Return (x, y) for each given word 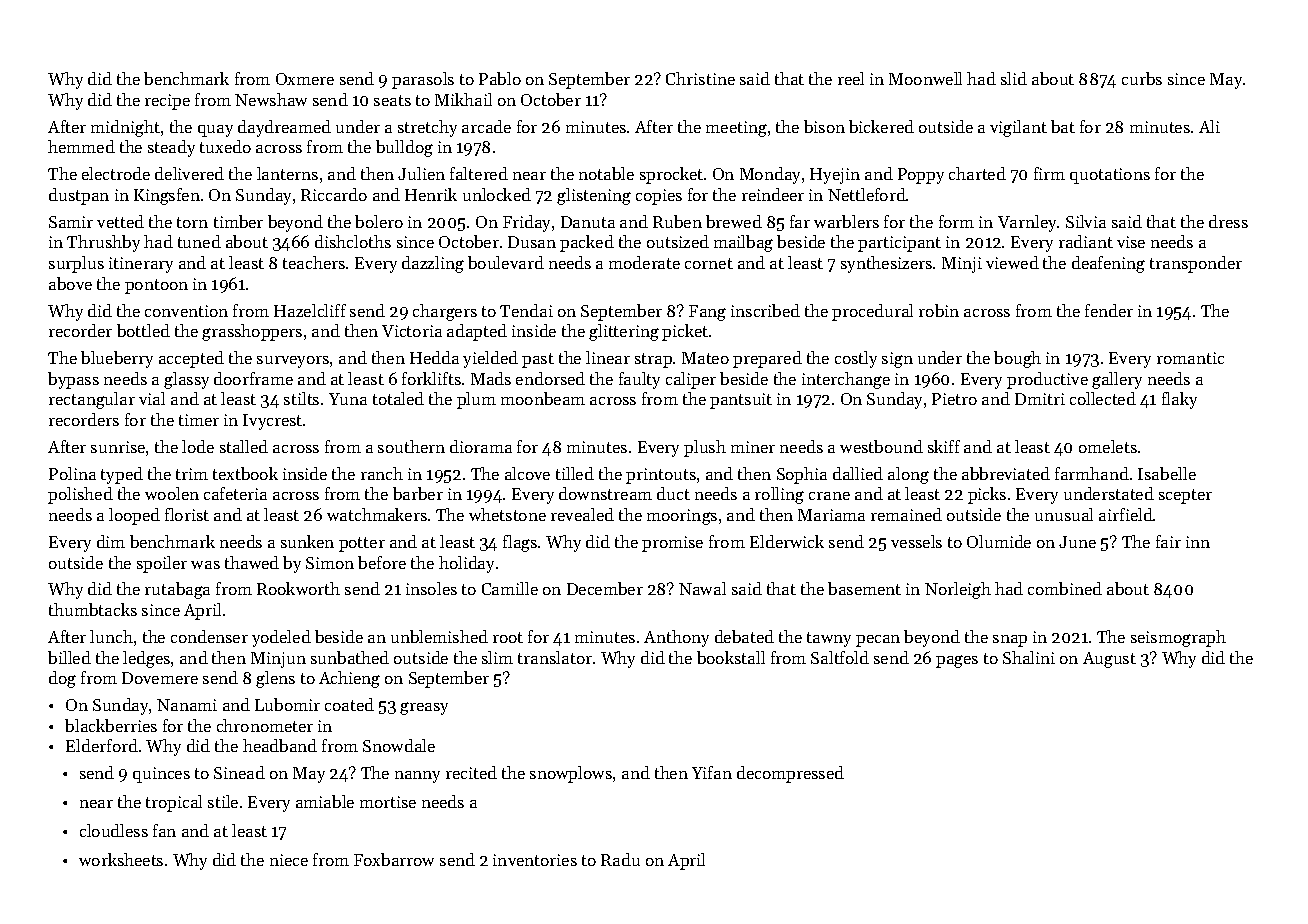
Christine (700, 78)
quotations (1110, 176)
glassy (186, 380)
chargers (445, 312)
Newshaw (271, 99)
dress (1228, 221)
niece (289, 860)
